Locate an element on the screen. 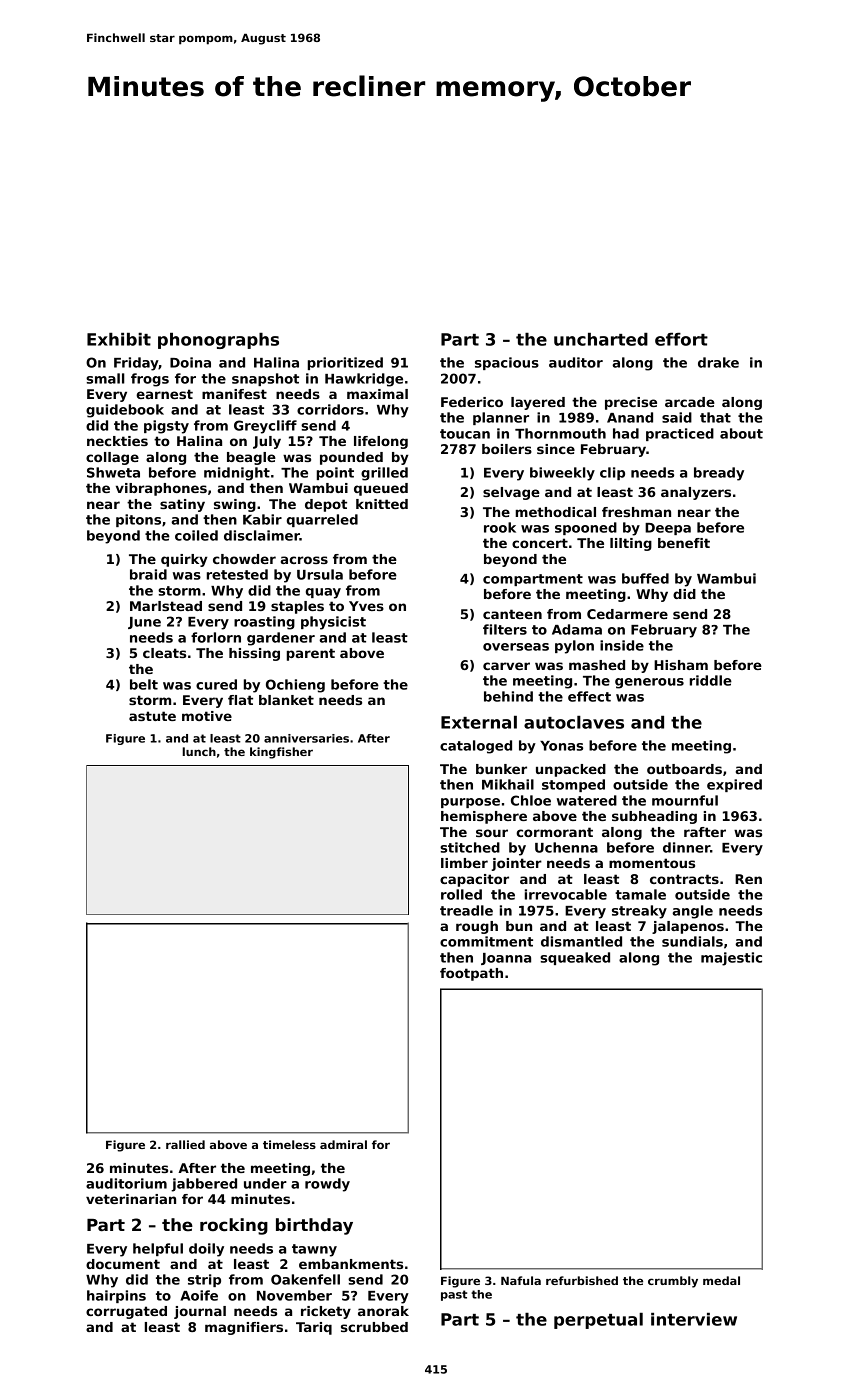 Image resolution: width=849 pixels, height=1400 pixels. guidebook is located at coordinates (125, 411).
